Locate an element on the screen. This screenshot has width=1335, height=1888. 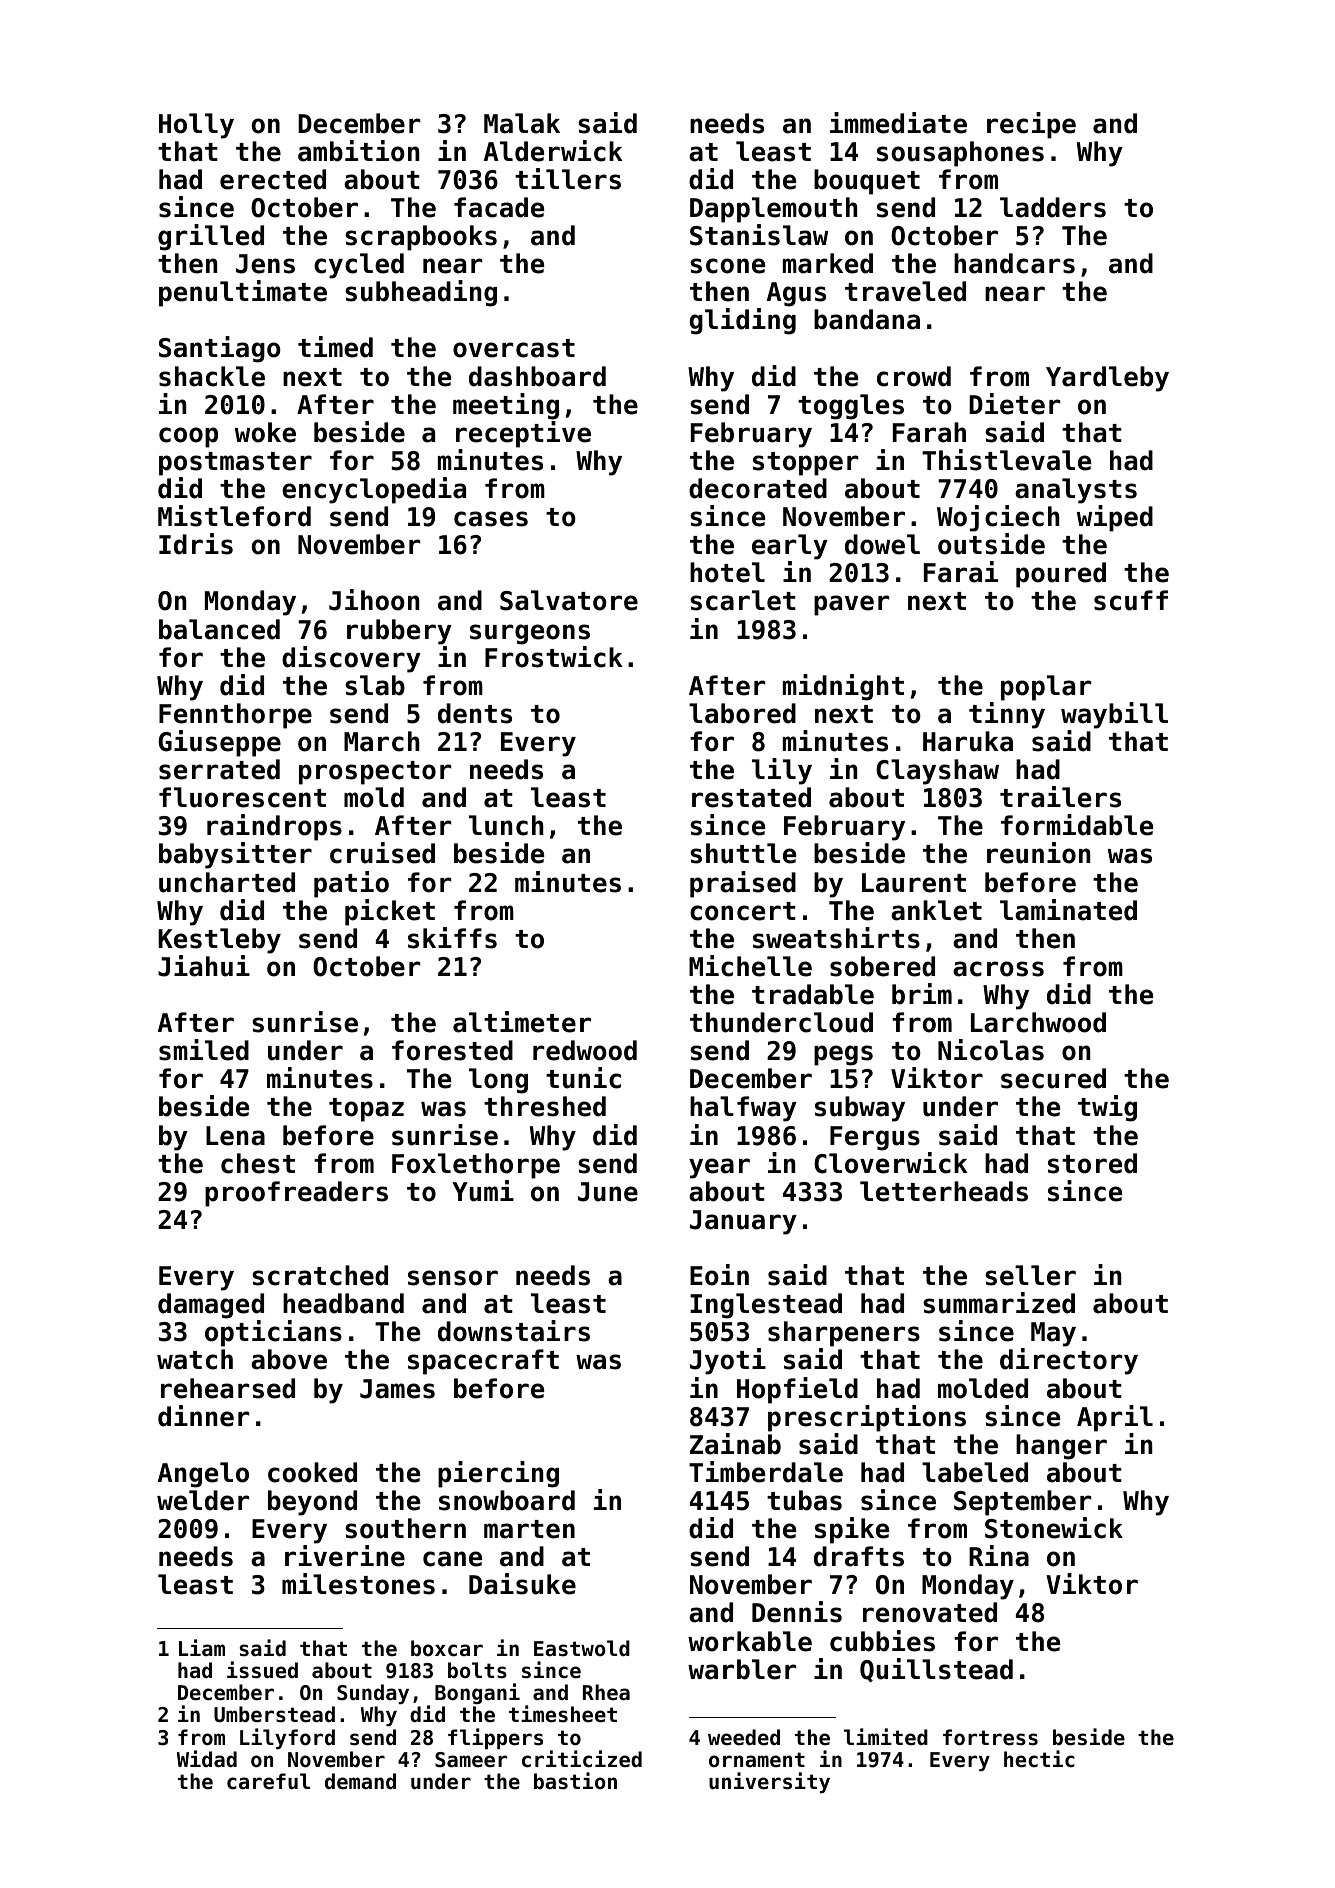
encyclopedia is located at coordinates (374, 490).
